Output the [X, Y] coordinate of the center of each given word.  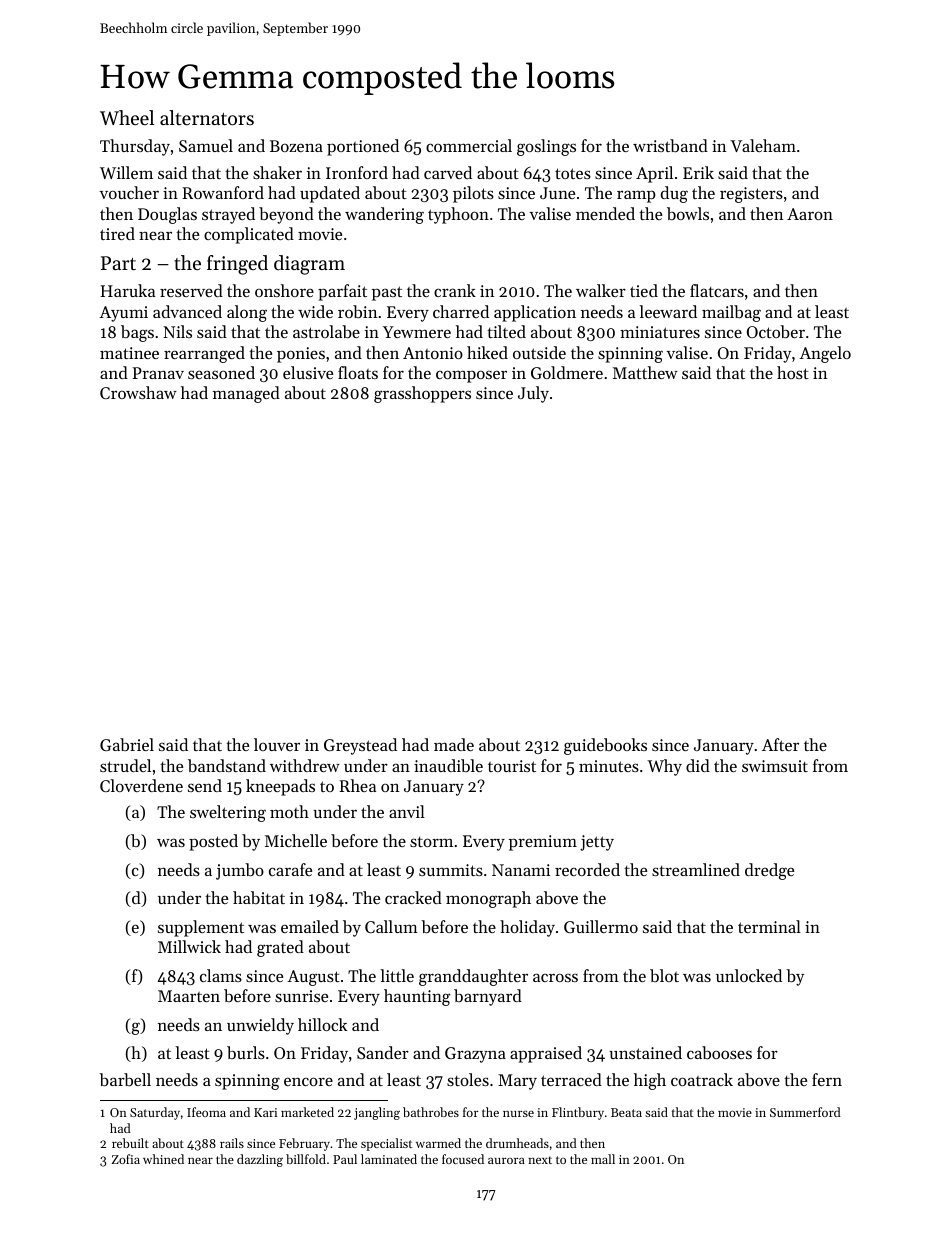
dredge [769, 871]
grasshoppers [422, 394]
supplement [201, 928]
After [780, 744]
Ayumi [123, 314]
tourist [512, 766]
